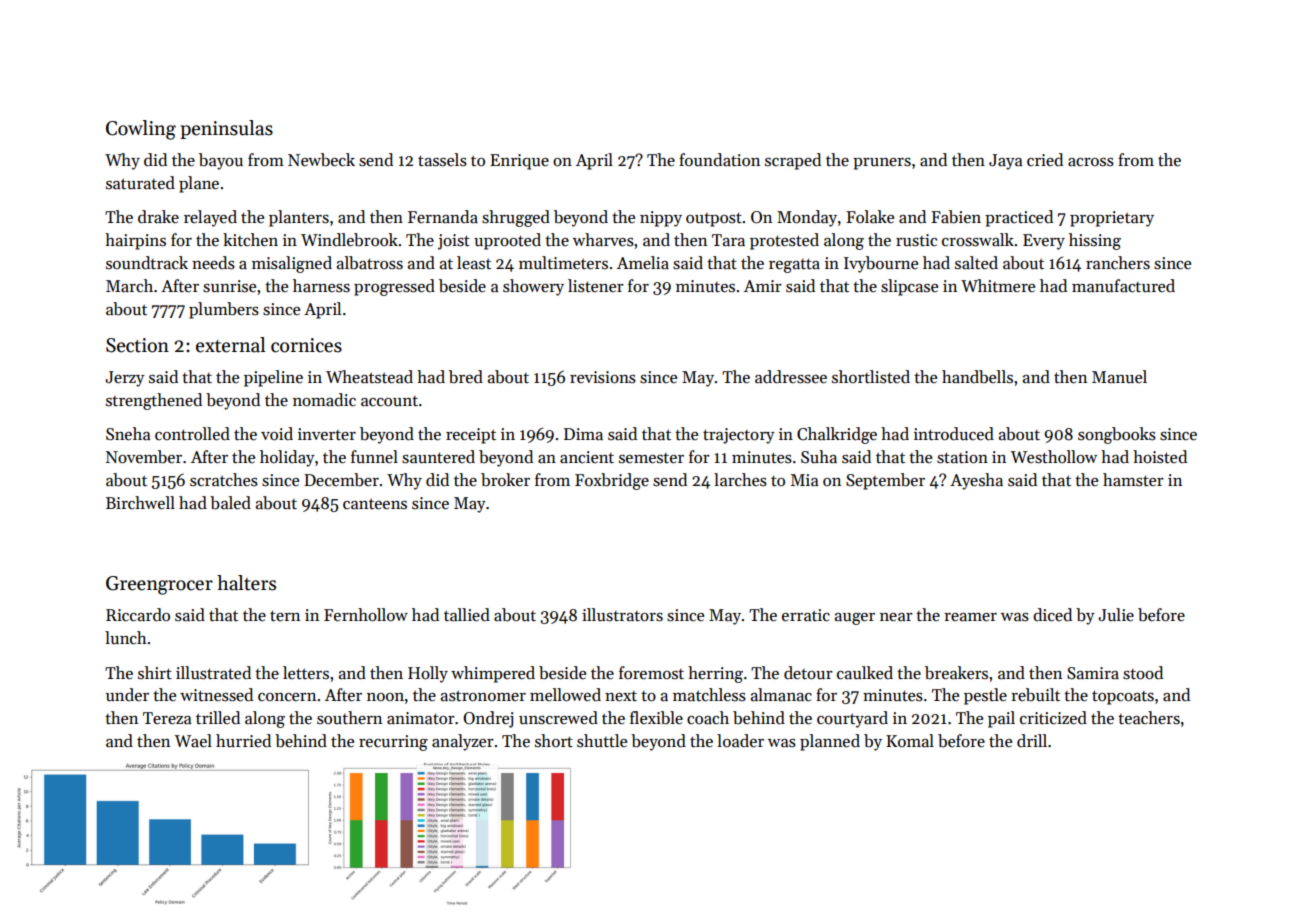  I want to click on erratic, so click(806, 615).
